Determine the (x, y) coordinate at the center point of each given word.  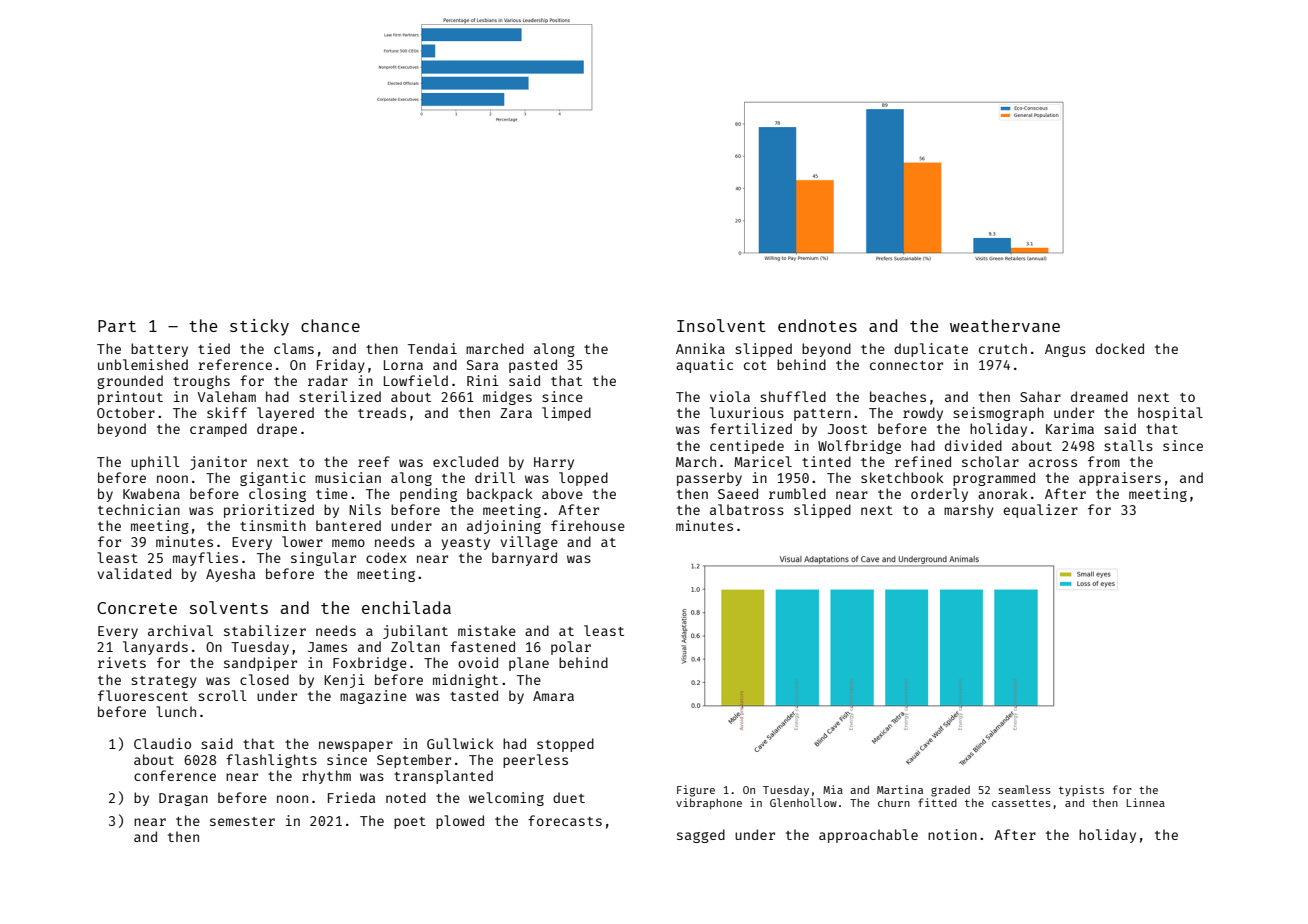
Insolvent (721, 325)
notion (952, 834)
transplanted (443, 777)
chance (330, 325)
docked (1120, 348)
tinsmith (273, 525)
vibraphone (709, 804)
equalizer (1040, 511)
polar (571, 648)
